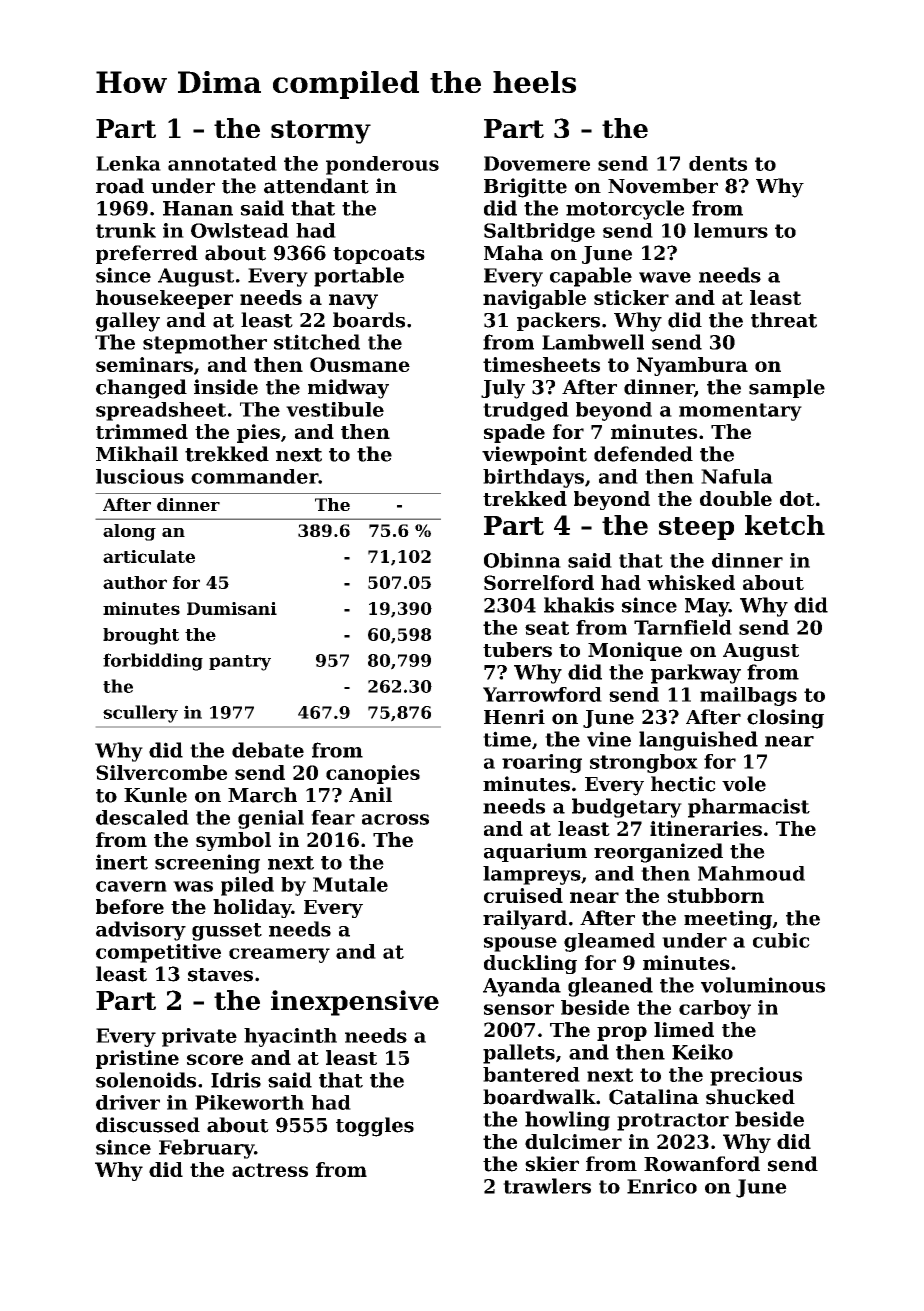 The height and width of the image is (1311, 924). Describe the element at coordinates (731, 230) in the image. I see `lemurs` at that location.
